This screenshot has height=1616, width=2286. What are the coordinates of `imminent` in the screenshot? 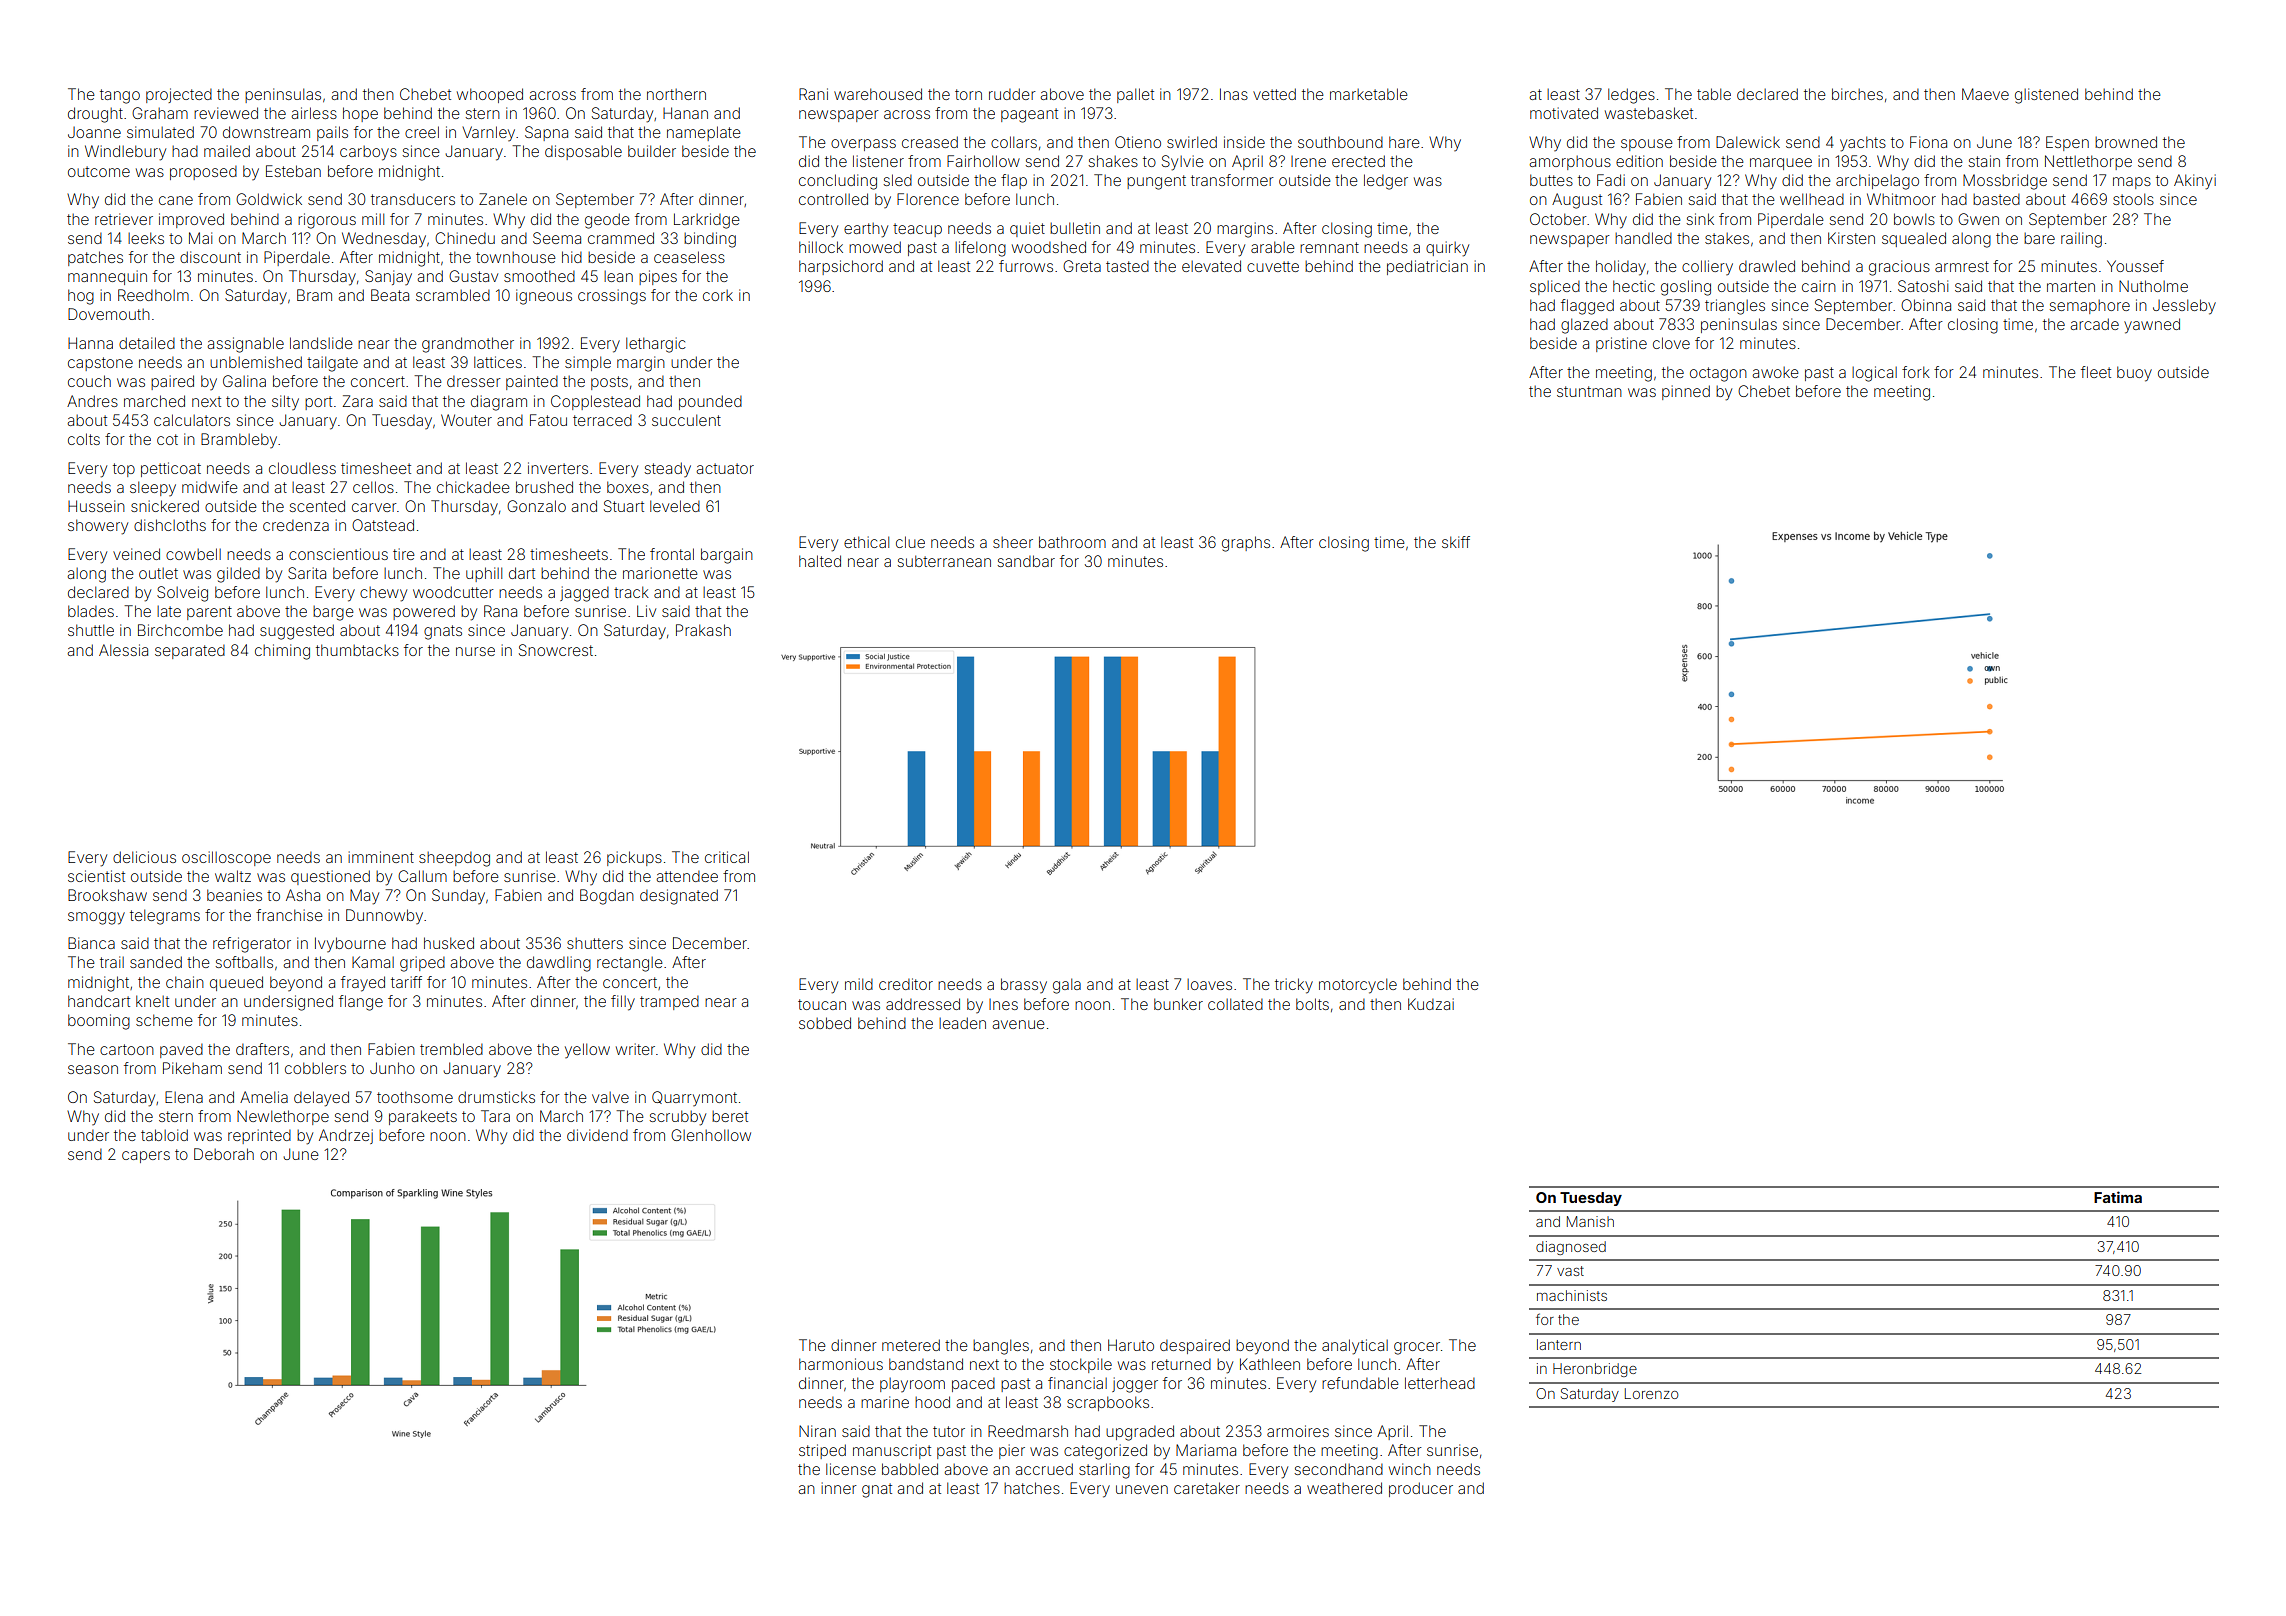 It's located at (381, 857).
